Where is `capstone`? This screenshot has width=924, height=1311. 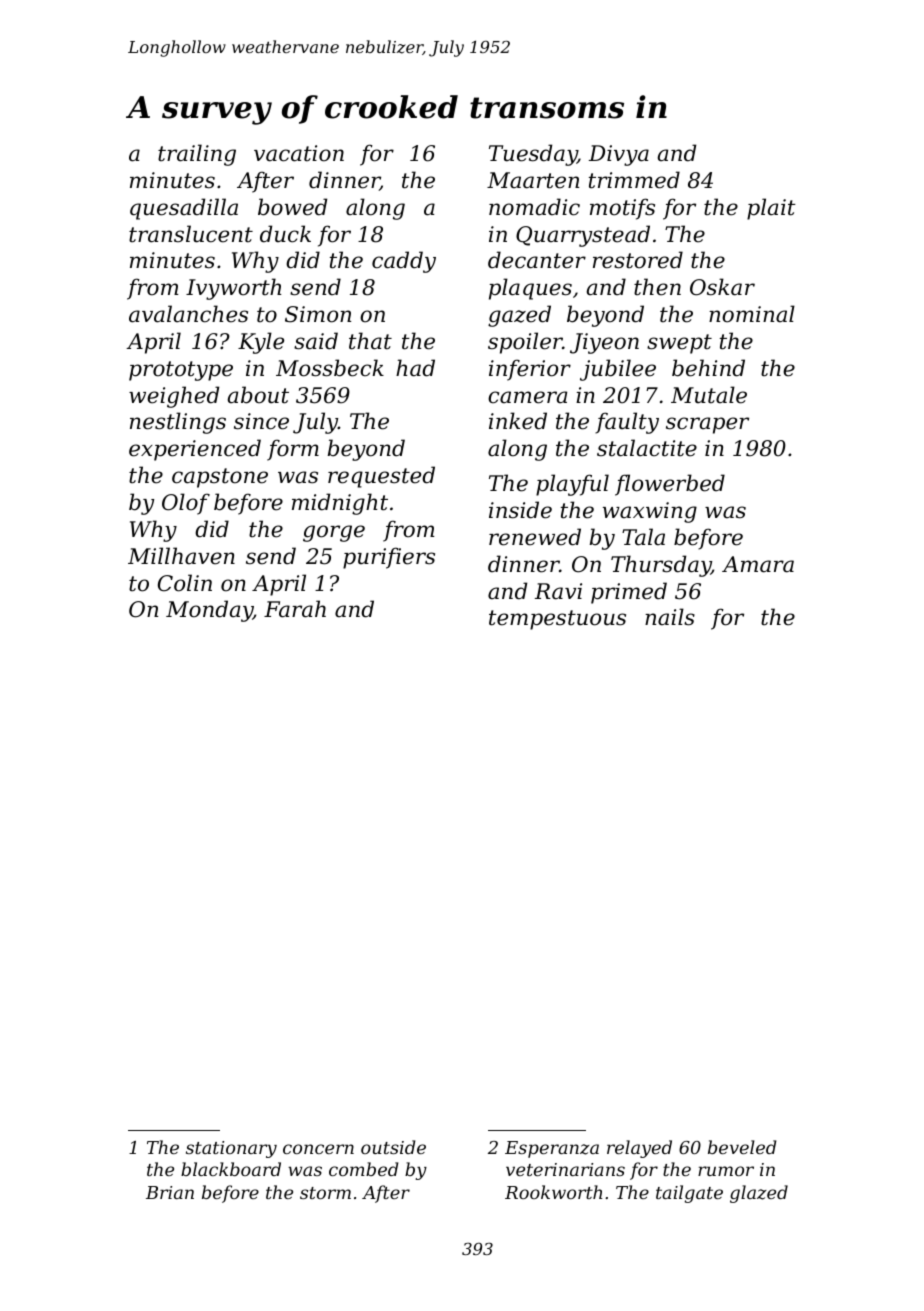
capstone is located at coordinates (220, 478).
